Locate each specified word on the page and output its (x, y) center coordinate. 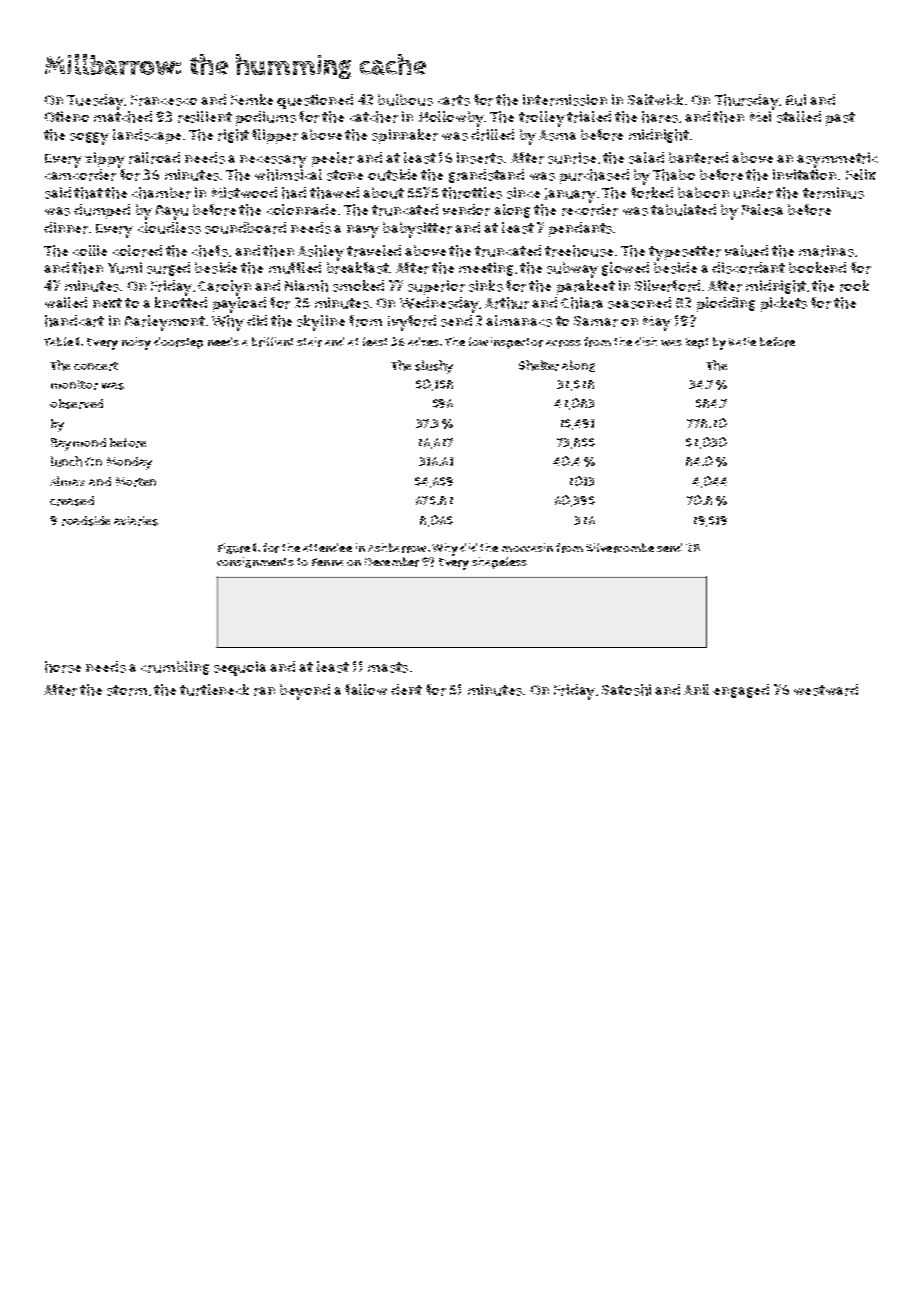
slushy (434, 367)
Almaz (67, 481)
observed (76, 404)
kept (697, 343)
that (88, 193)
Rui (796, 100)
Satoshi (626, 690)
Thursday (747, 102)
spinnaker (405, 136)
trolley (542, 119)
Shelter (539, 365)
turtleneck (214, 690)
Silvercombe (620, 548)
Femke (252, 99)
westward (826, 690)
